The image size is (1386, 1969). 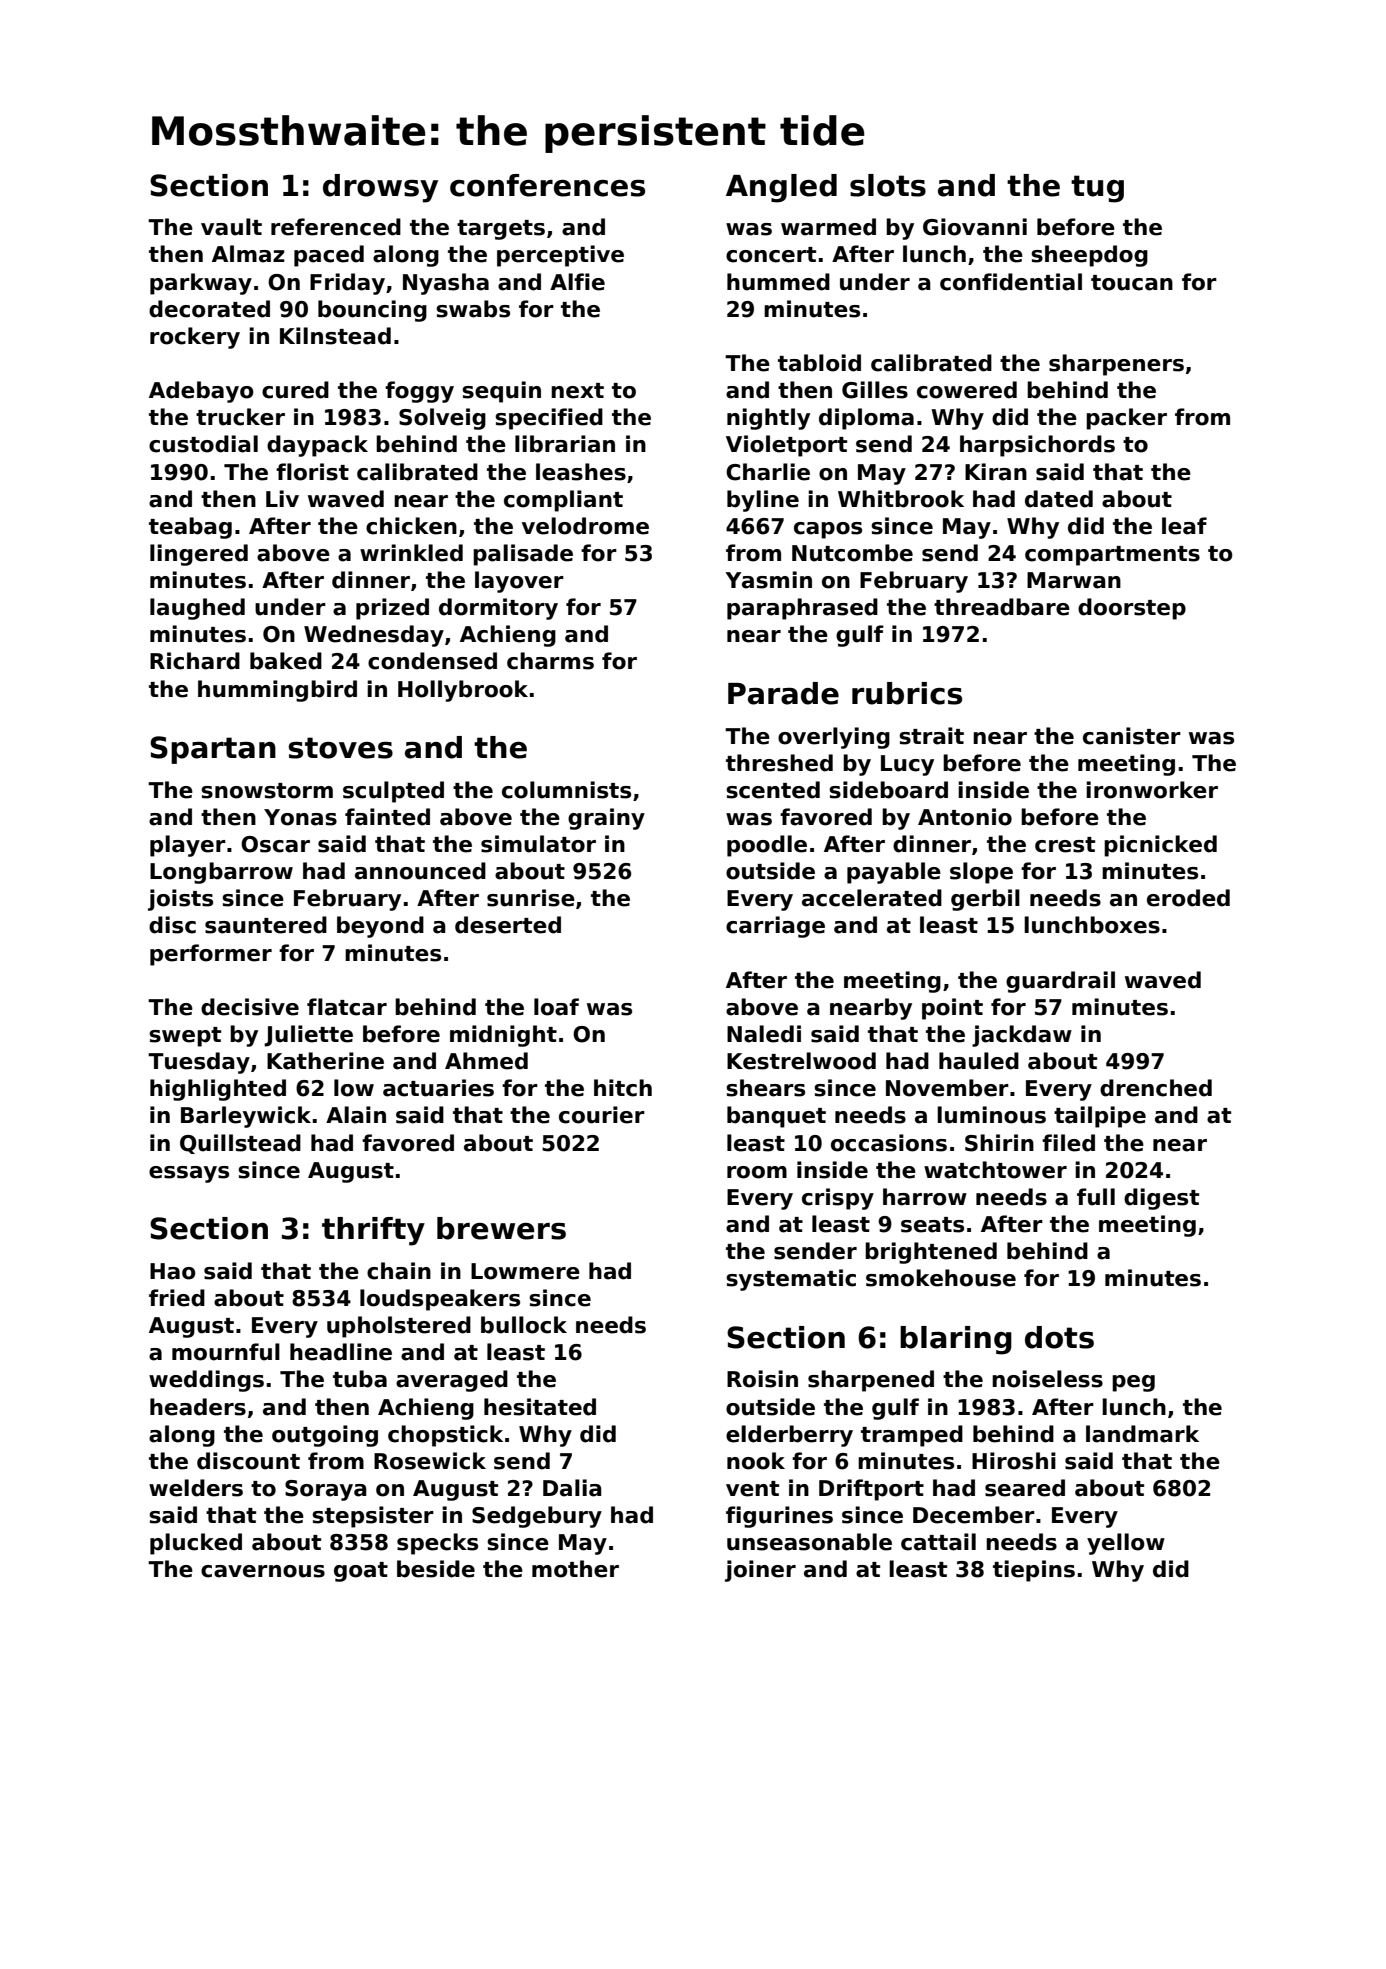 What do you see at coordinates (760, 1571) in the image?
I see `joiner` at bounding box center [760, 1571].
